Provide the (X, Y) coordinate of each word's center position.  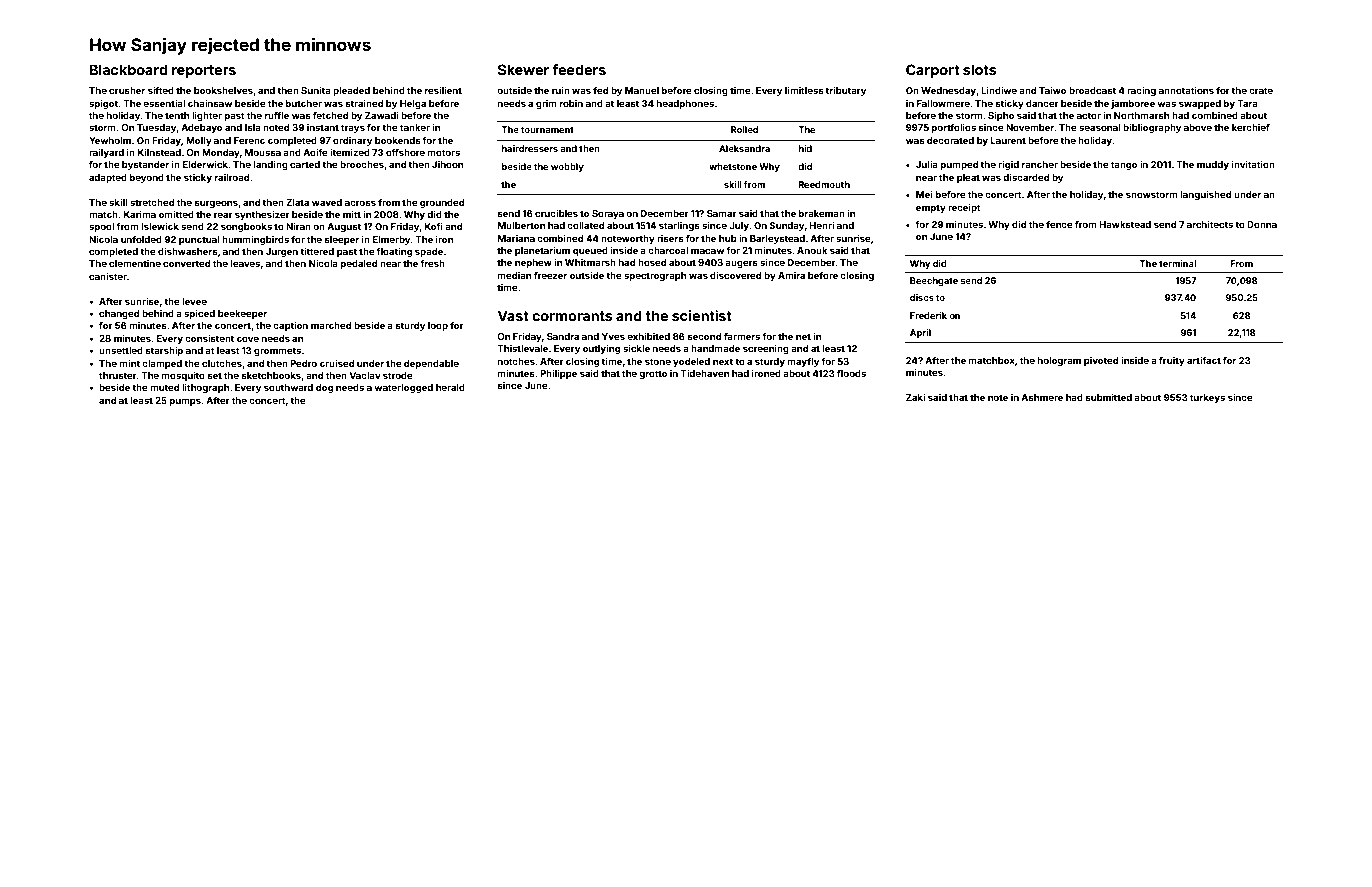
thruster (118, 375)
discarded (1026, 177)
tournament (547, 130)
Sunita (316, 90)
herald (450, 387)
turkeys (1207, 398)
